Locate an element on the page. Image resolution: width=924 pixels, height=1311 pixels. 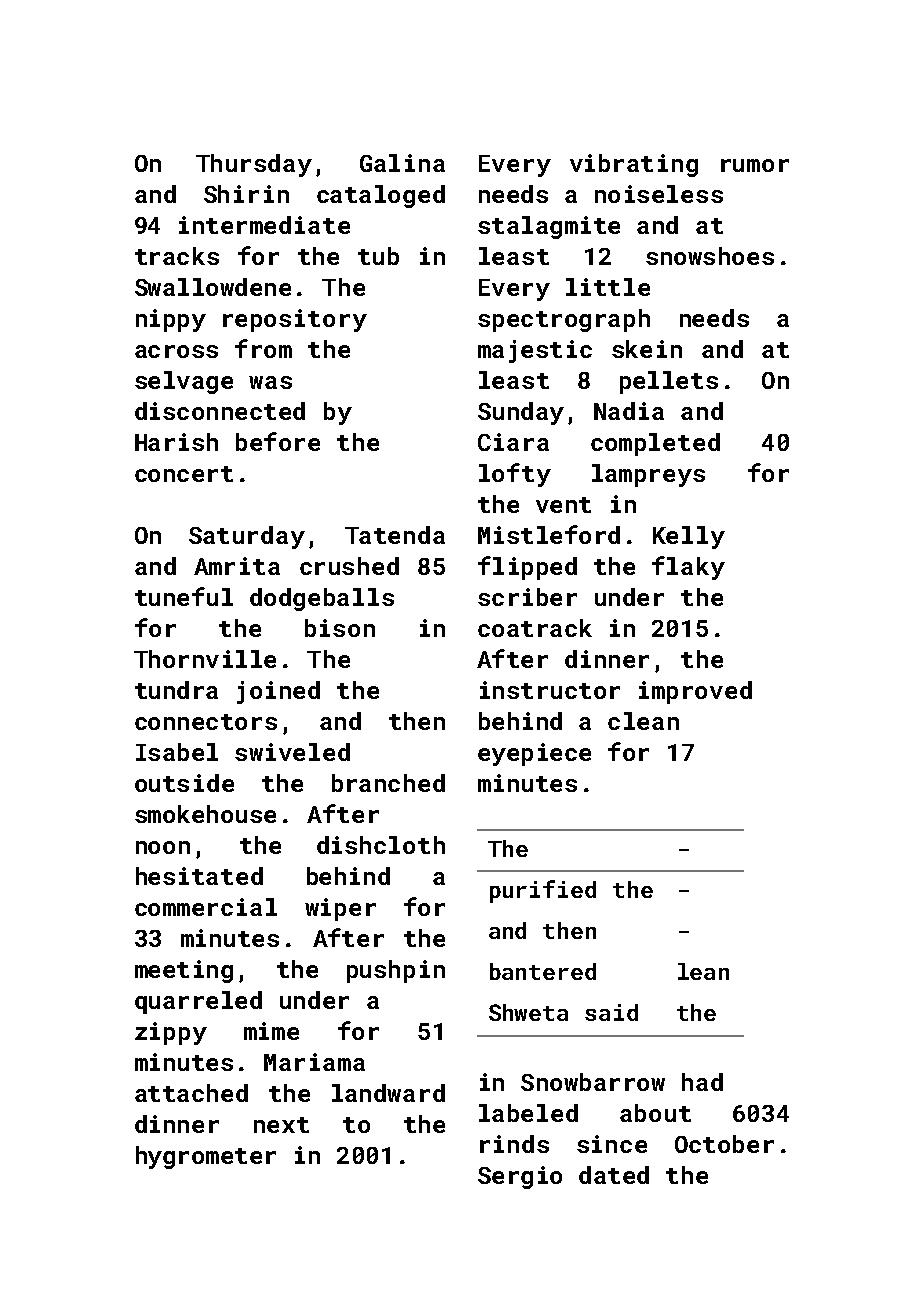
landward is located at coordinates (388, 1093).
